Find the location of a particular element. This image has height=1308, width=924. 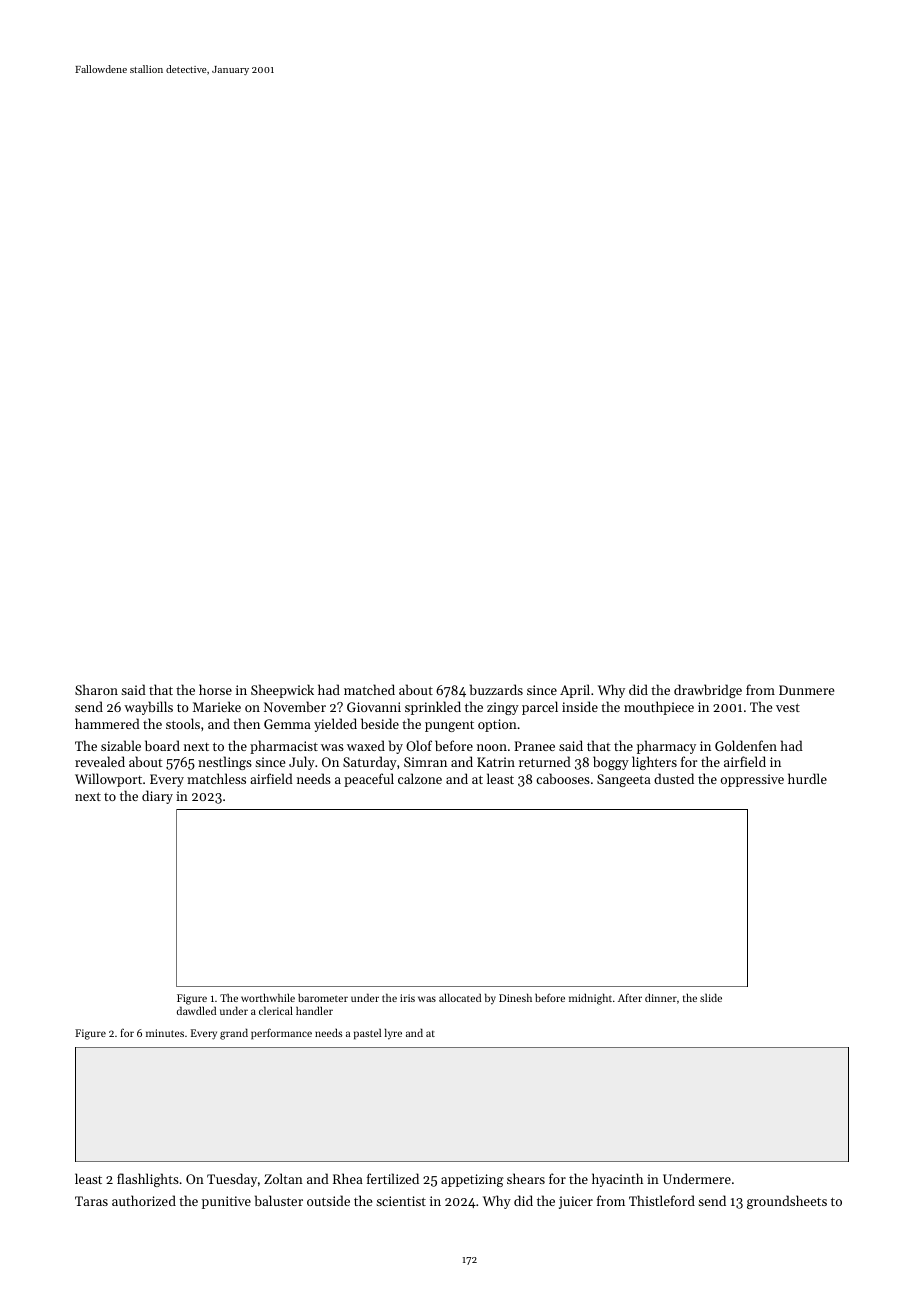

cabooses is located at coordinates (563, 778).
